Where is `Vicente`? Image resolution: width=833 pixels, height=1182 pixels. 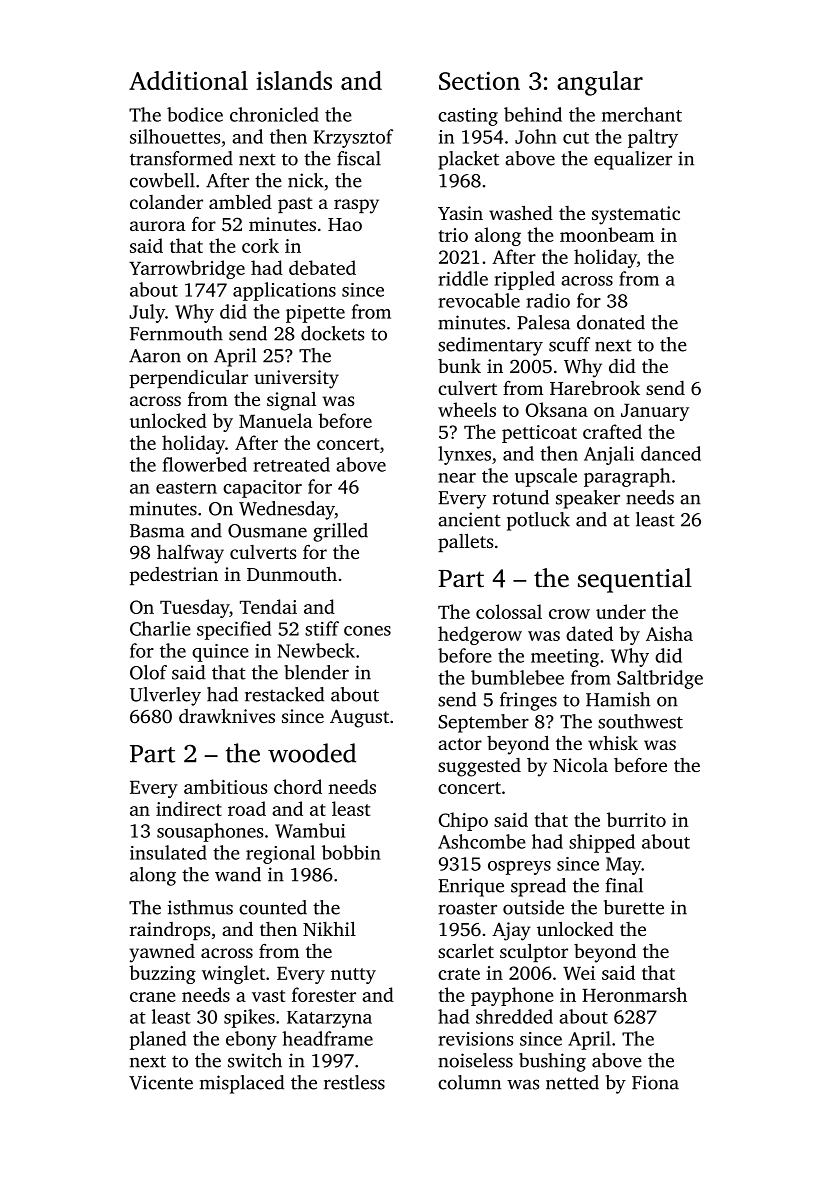 Vicente is located at coordinates (161, 1082).
